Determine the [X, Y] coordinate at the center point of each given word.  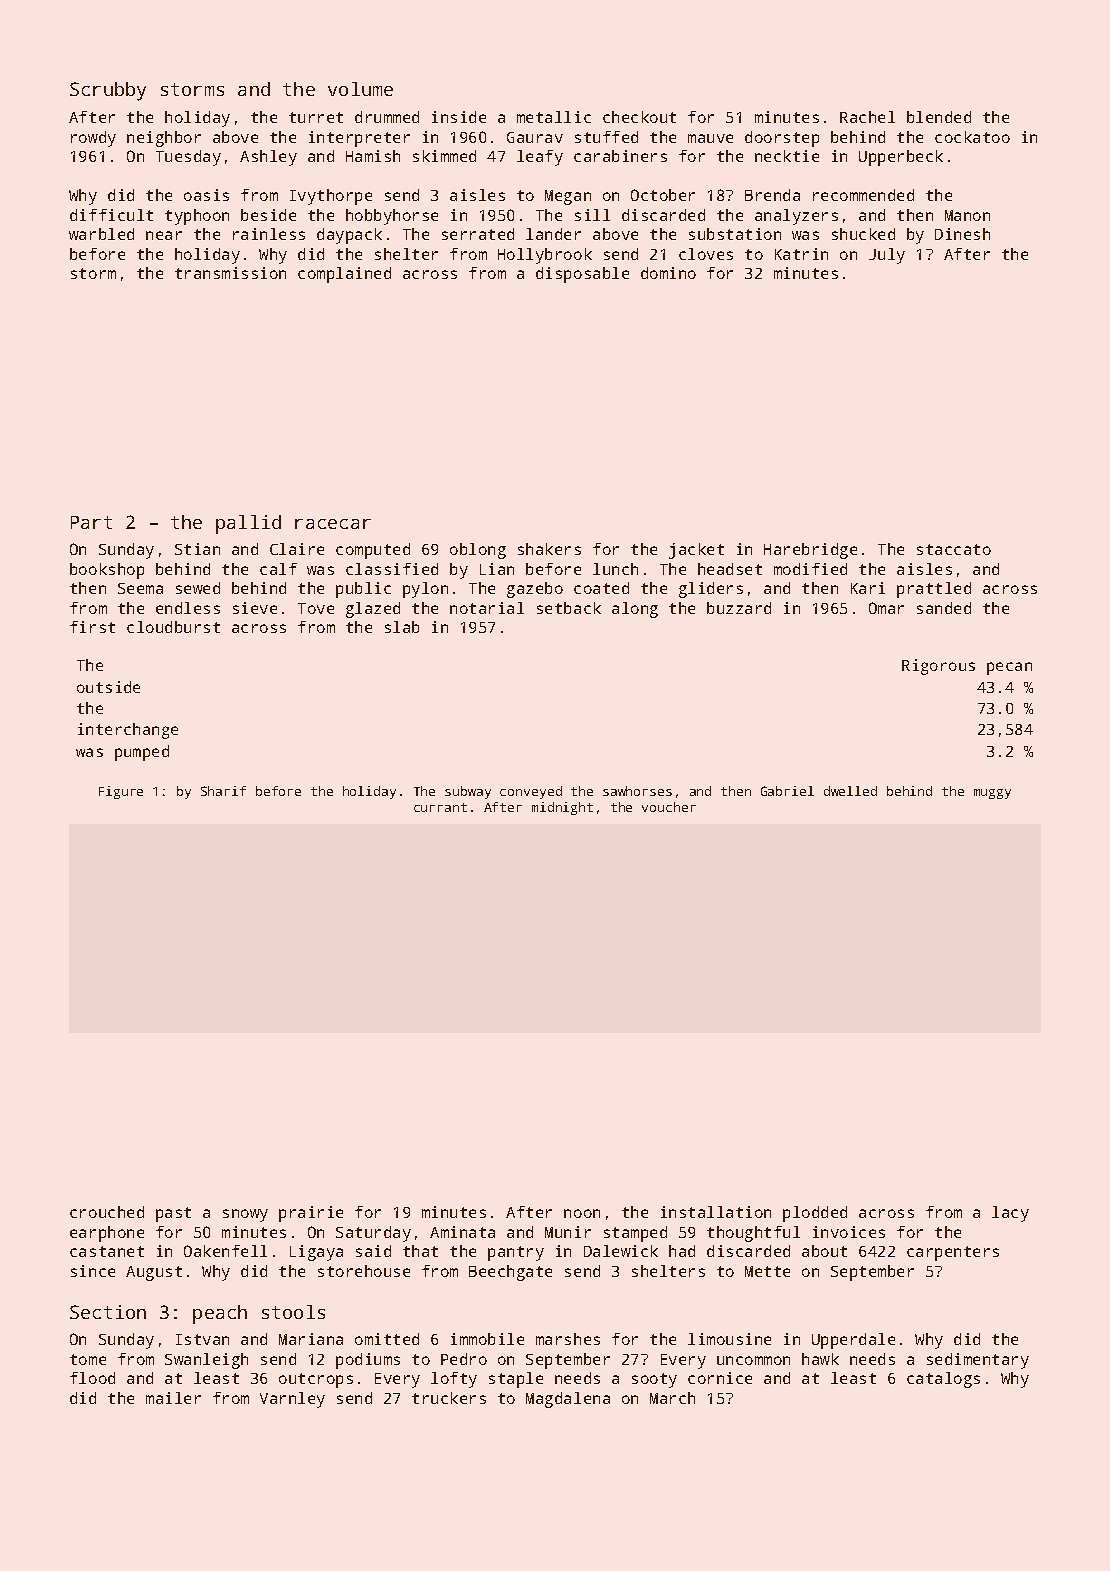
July [887, 256]
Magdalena [568, 1400]
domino [668, 273]
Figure [121, 792]
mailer [173, 1398]
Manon [967, 215]
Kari [868, 588]
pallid [248, 524]
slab [402, 627]
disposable [582, 275]
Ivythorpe [331, 197]
